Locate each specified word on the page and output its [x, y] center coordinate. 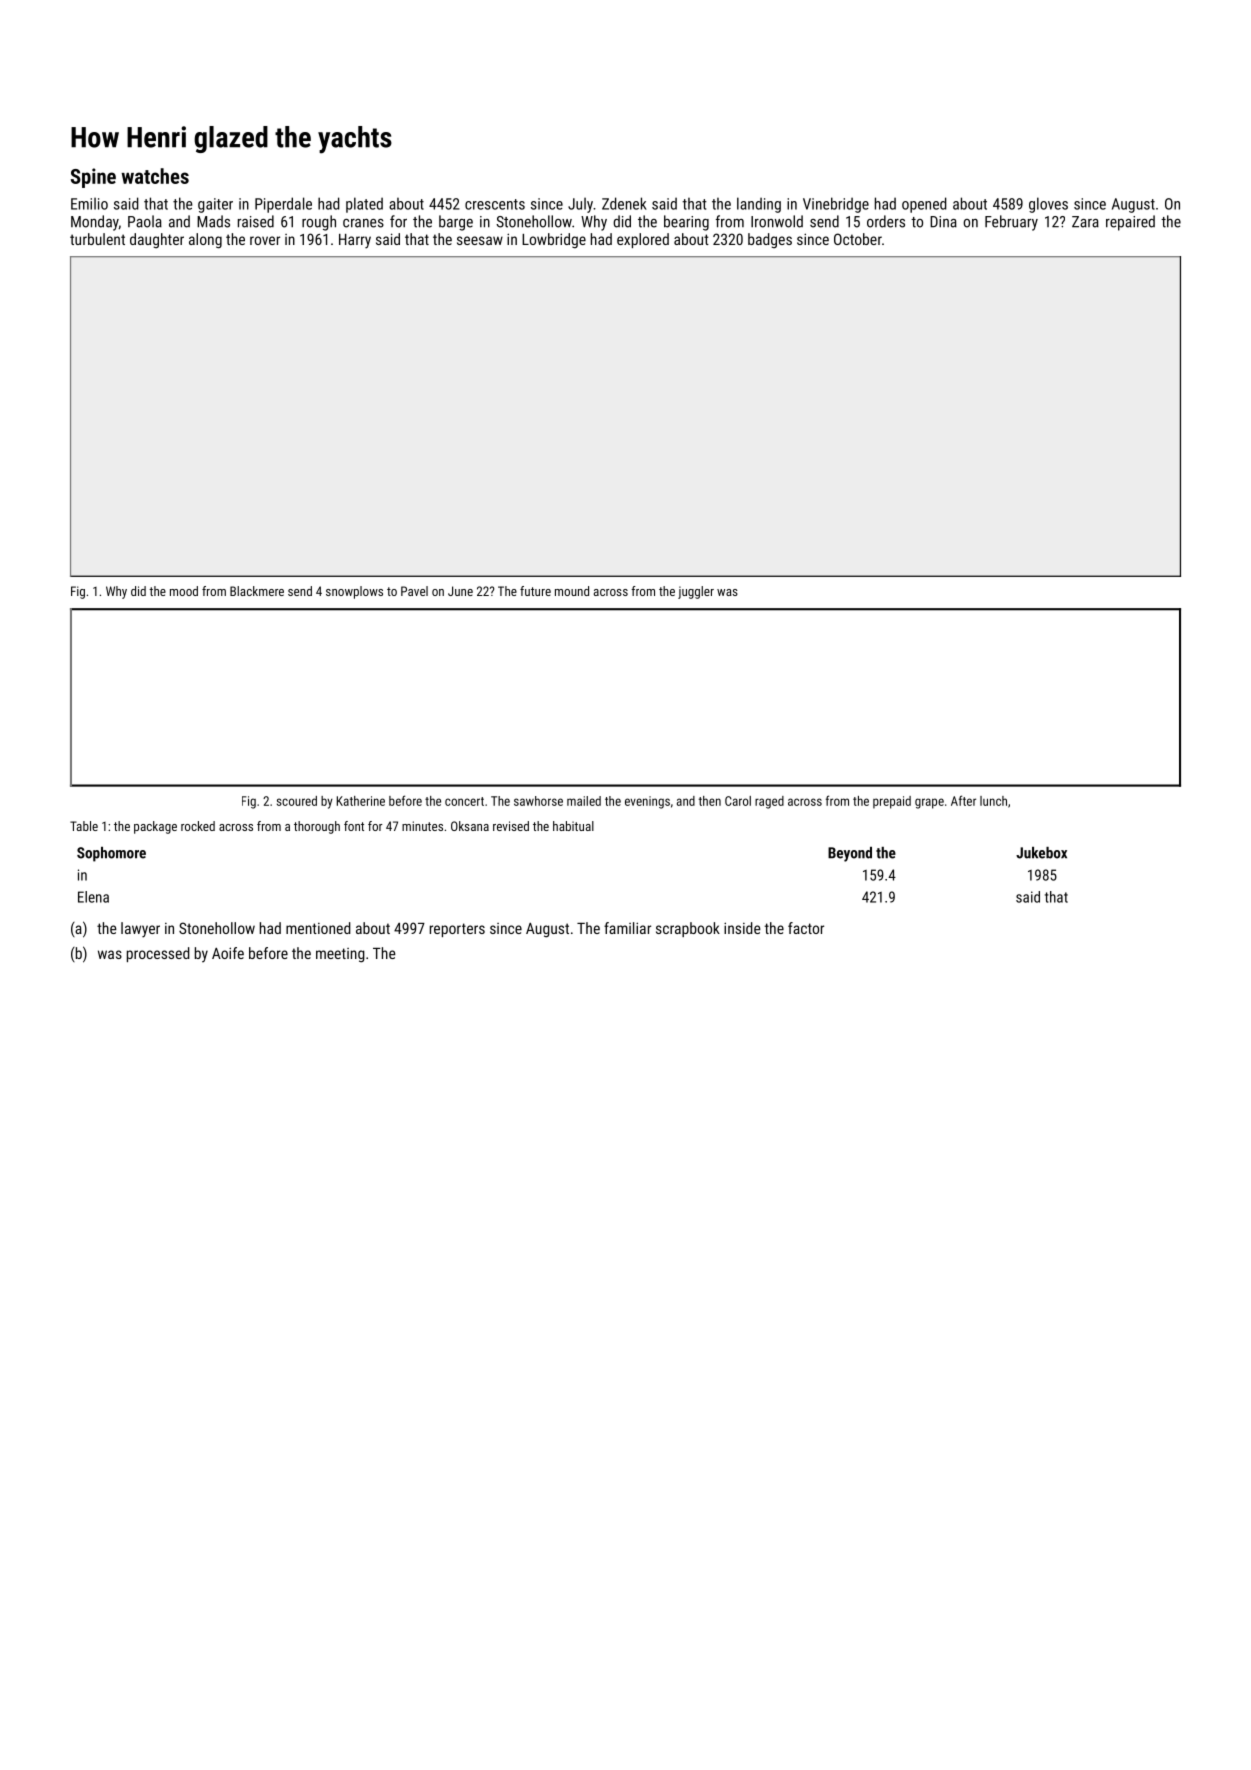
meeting [340, 955]
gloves [1048, 205]
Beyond [850, 854]
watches [155, 176]
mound [572, 591]
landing [759, 205]
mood [184, 591]
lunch [993, 801]
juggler [696, 592]
